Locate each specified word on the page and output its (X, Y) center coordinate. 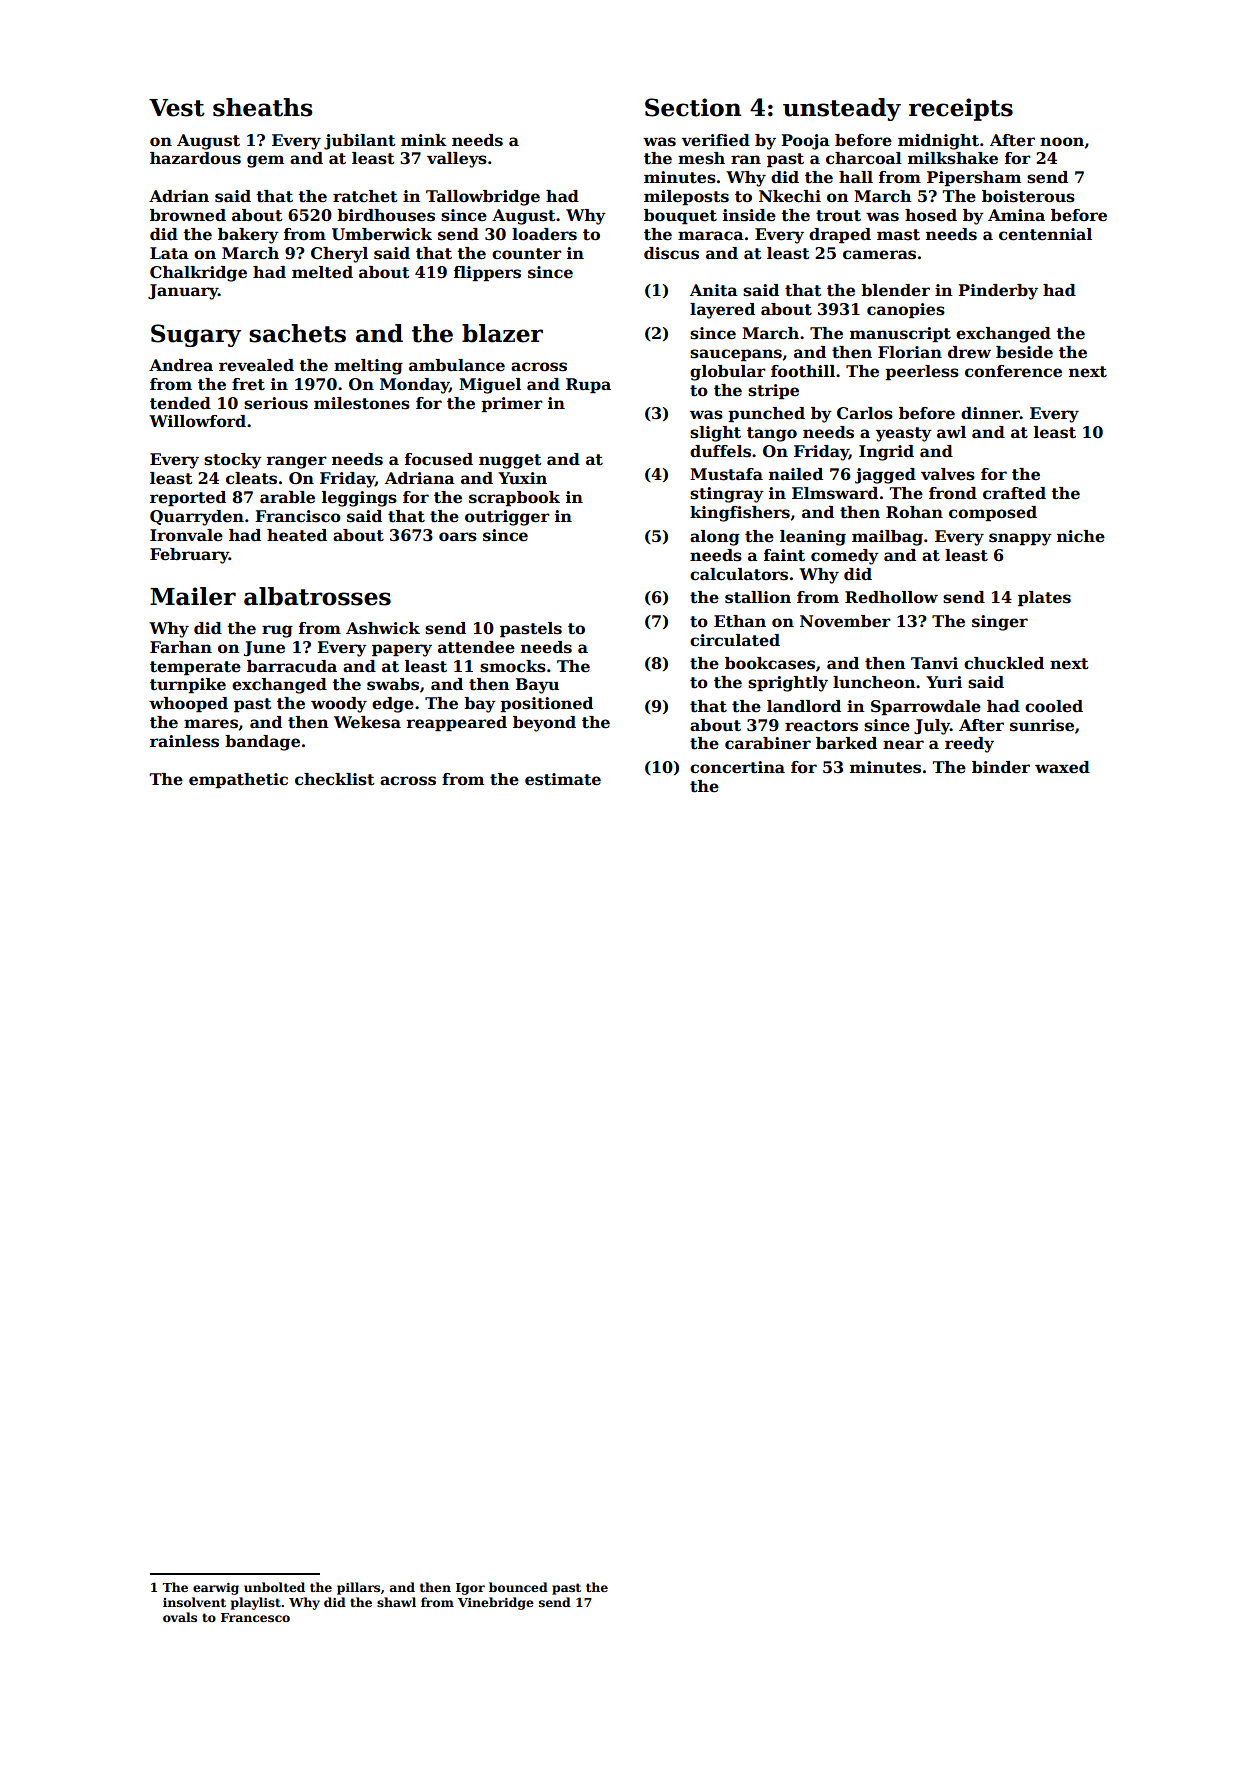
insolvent (194, 1602)
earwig (216, 1589)
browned (188, 215)
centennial (1045, 234)
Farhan (181, 647)
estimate (563, 779)
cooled (1054, 706)
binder (1001, 767)
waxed (1062, 767)
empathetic (238, 781)
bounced (518, 1587)
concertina (737, 767)
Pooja (805, 142)
